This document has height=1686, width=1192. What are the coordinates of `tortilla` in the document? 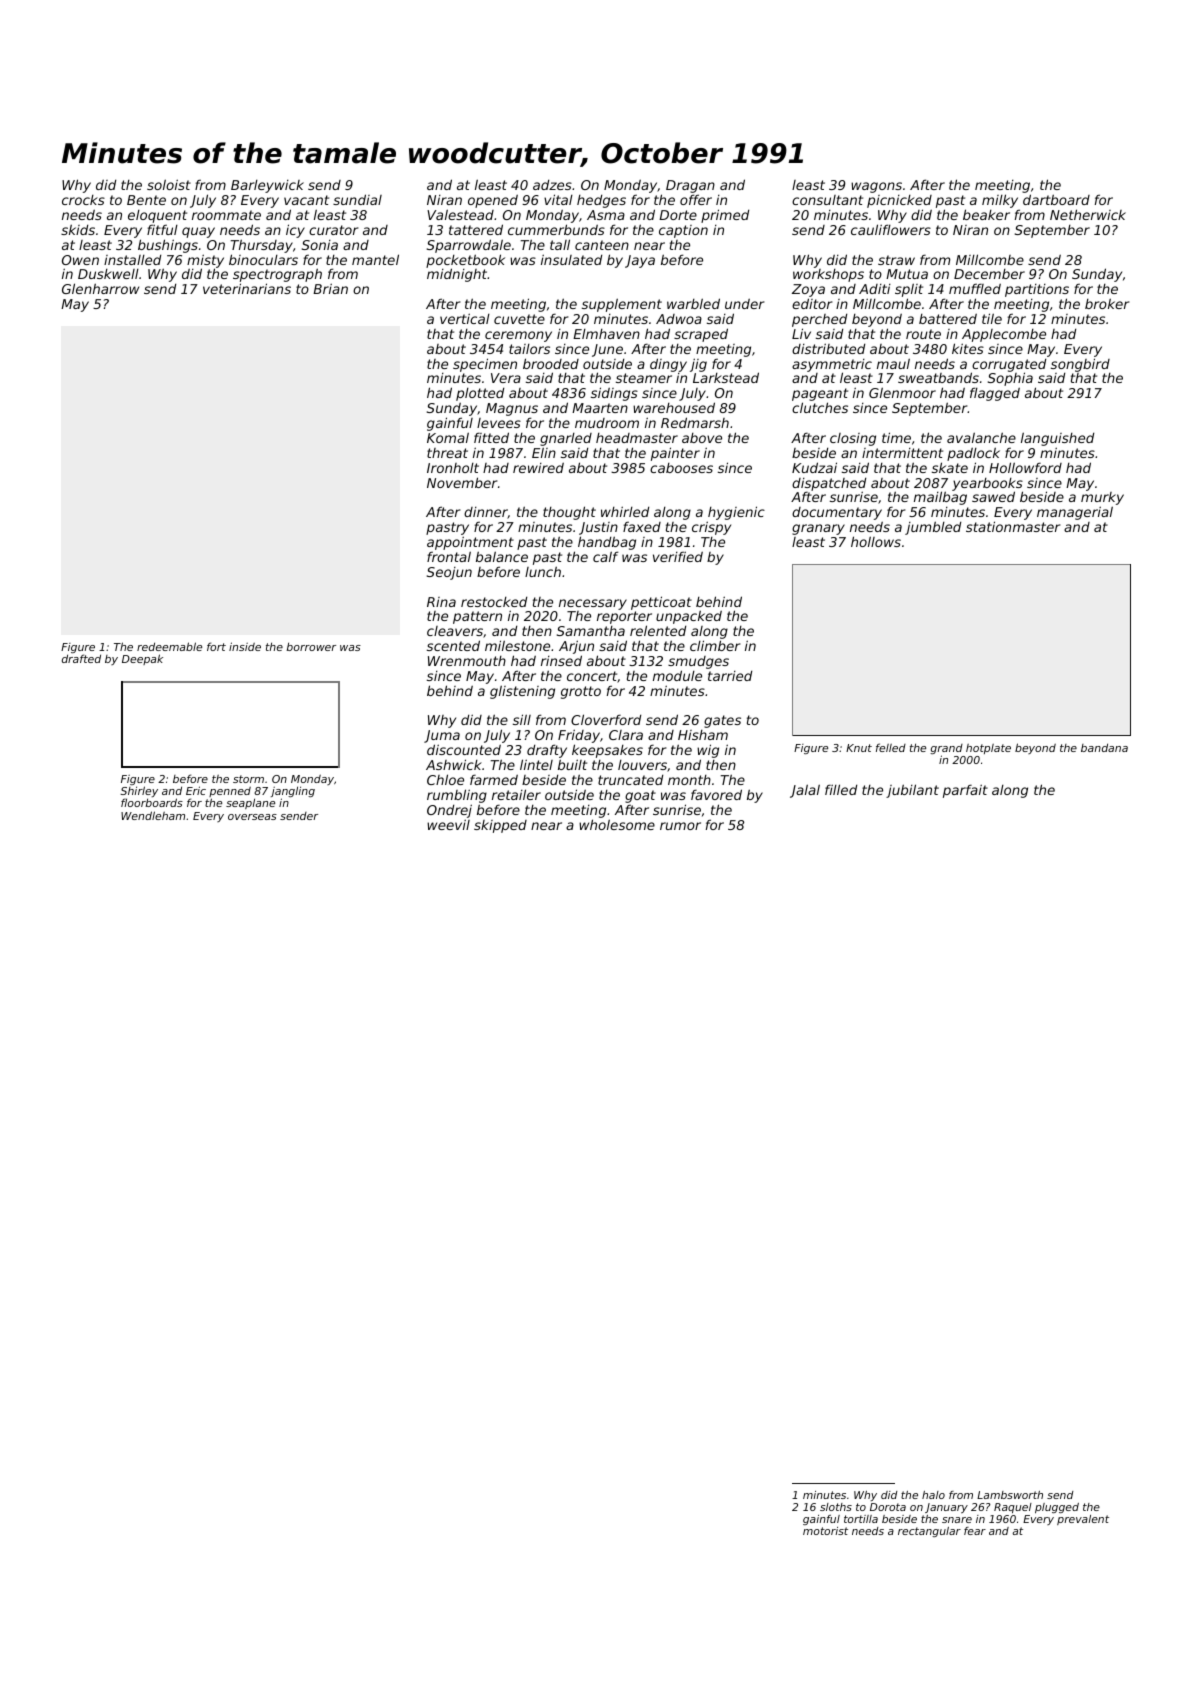 It's located at (861, 1519).
